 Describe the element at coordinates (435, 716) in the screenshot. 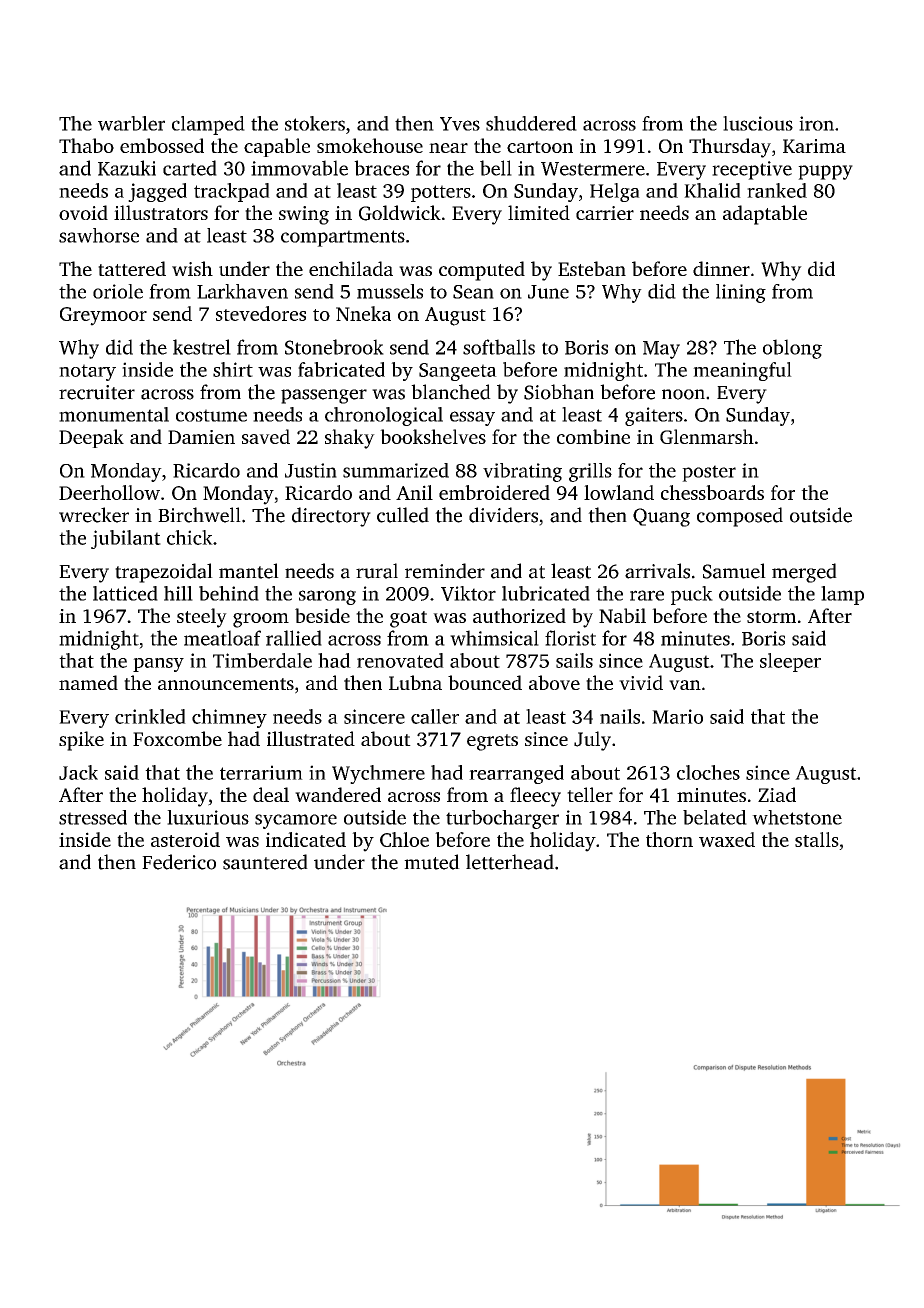

I see `caller` at that location.
